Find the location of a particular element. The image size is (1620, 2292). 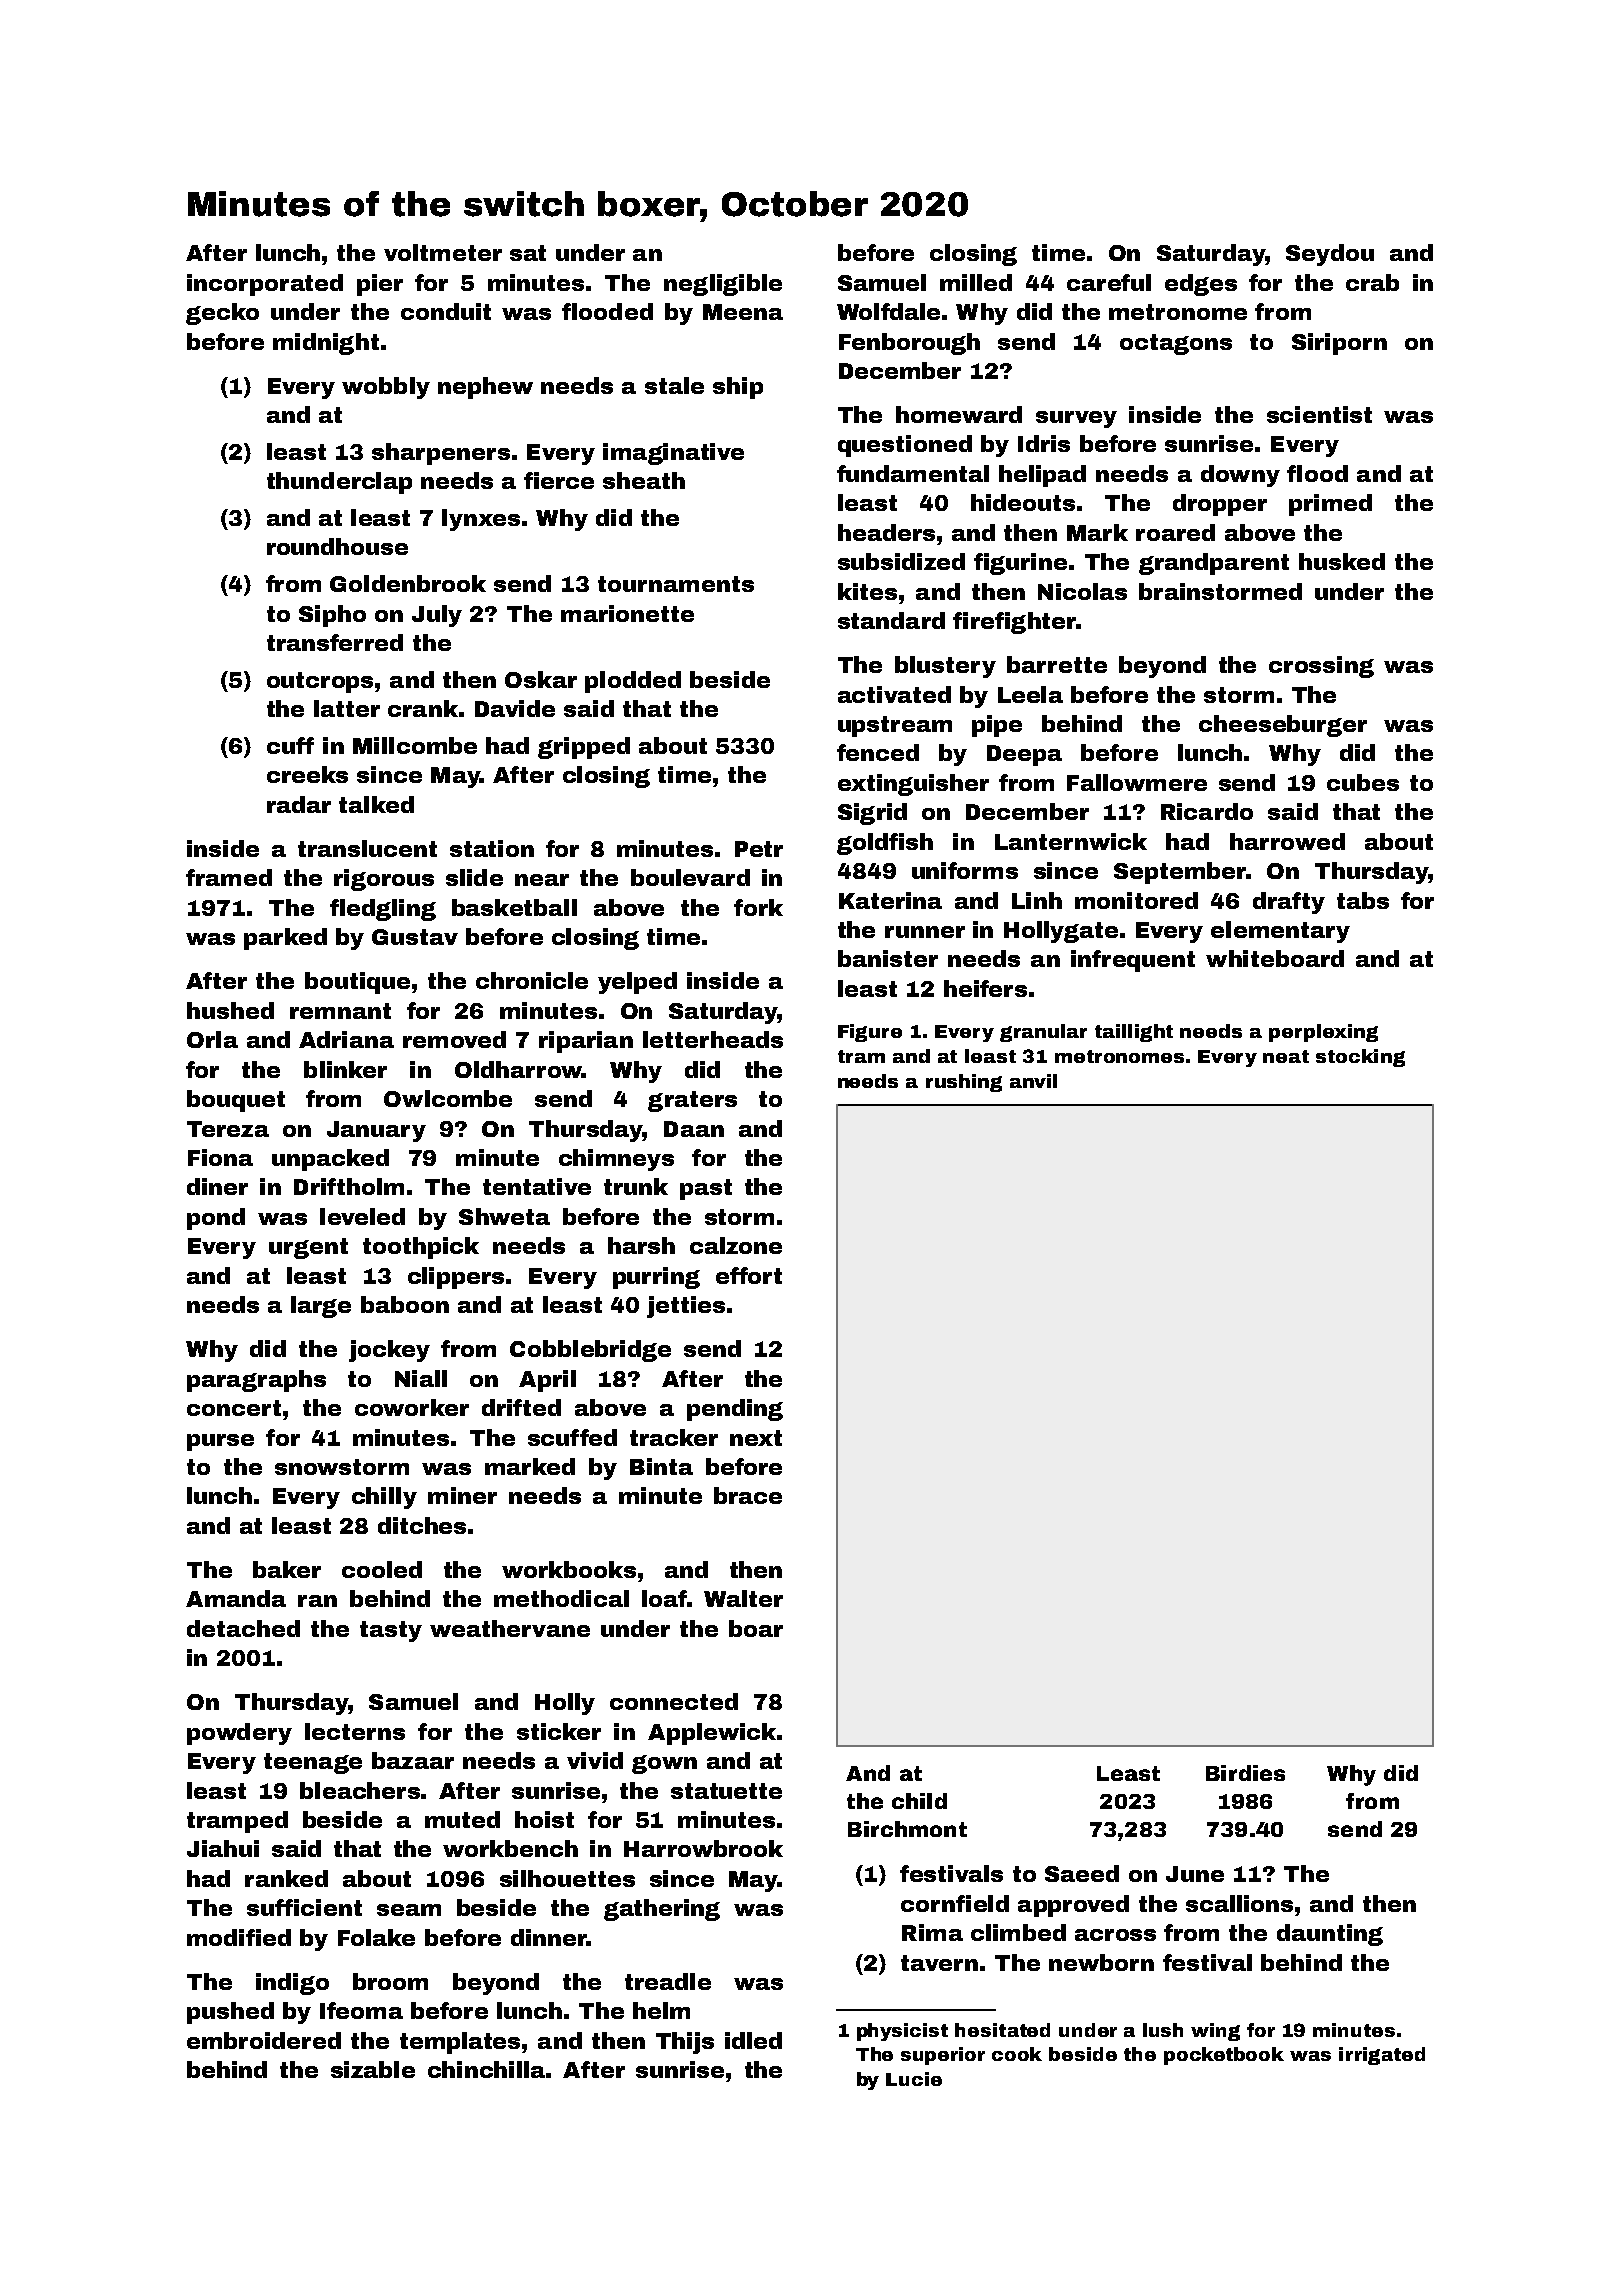

milled is located at coordinates (976, 282).
